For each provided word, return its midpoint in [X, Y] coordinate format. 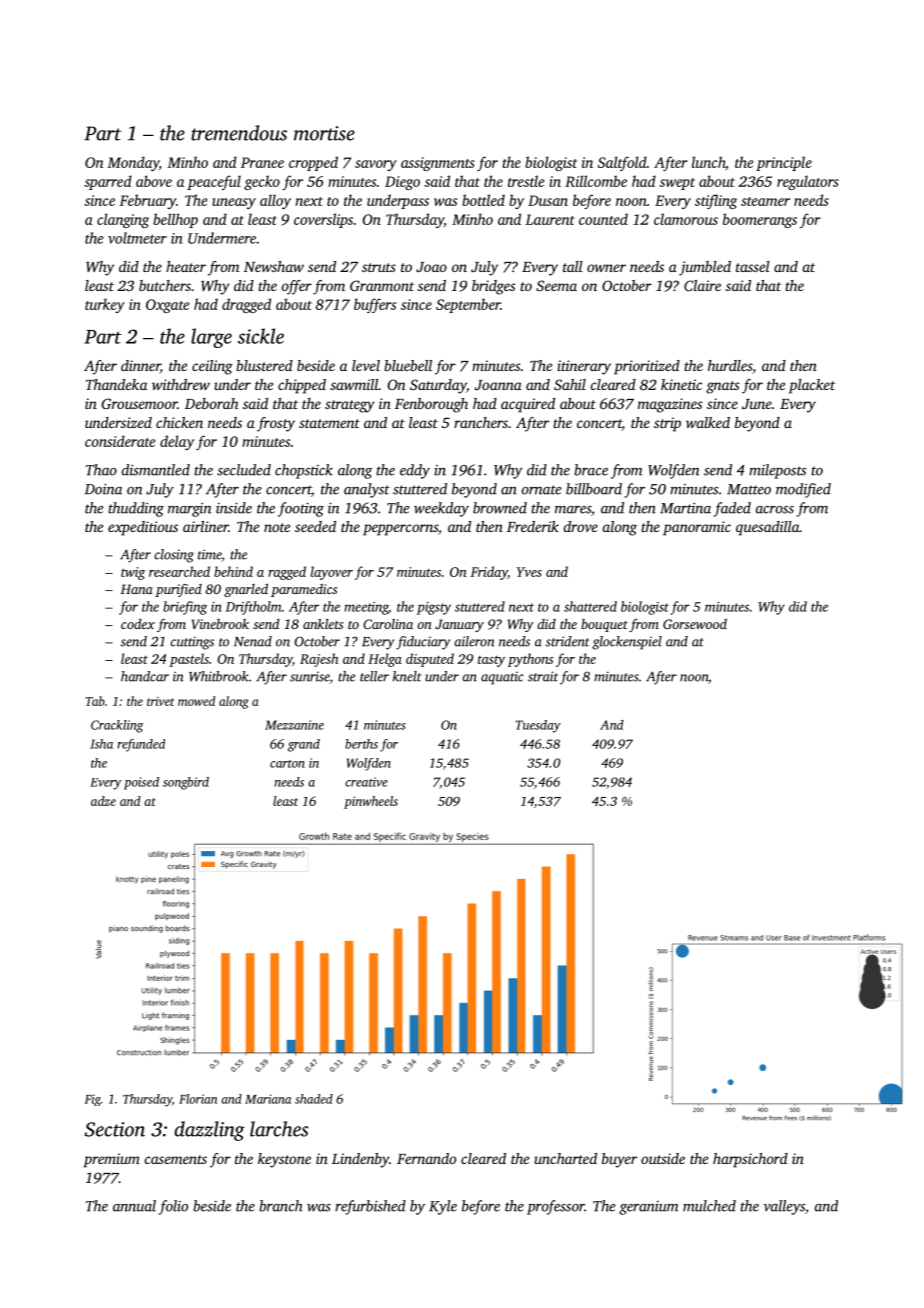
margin [189, 510]
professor [556, 1207]
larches [279, 1129]
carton [287, 764]
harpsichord [750, 1160]
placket [812, 386]
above [154, 181]
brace [591, 470]
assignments [438, 164]
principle [784, 163]
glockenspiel [627, 643]
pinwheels [371, 802]
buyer [619, 1160]
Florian [198, 1099]
